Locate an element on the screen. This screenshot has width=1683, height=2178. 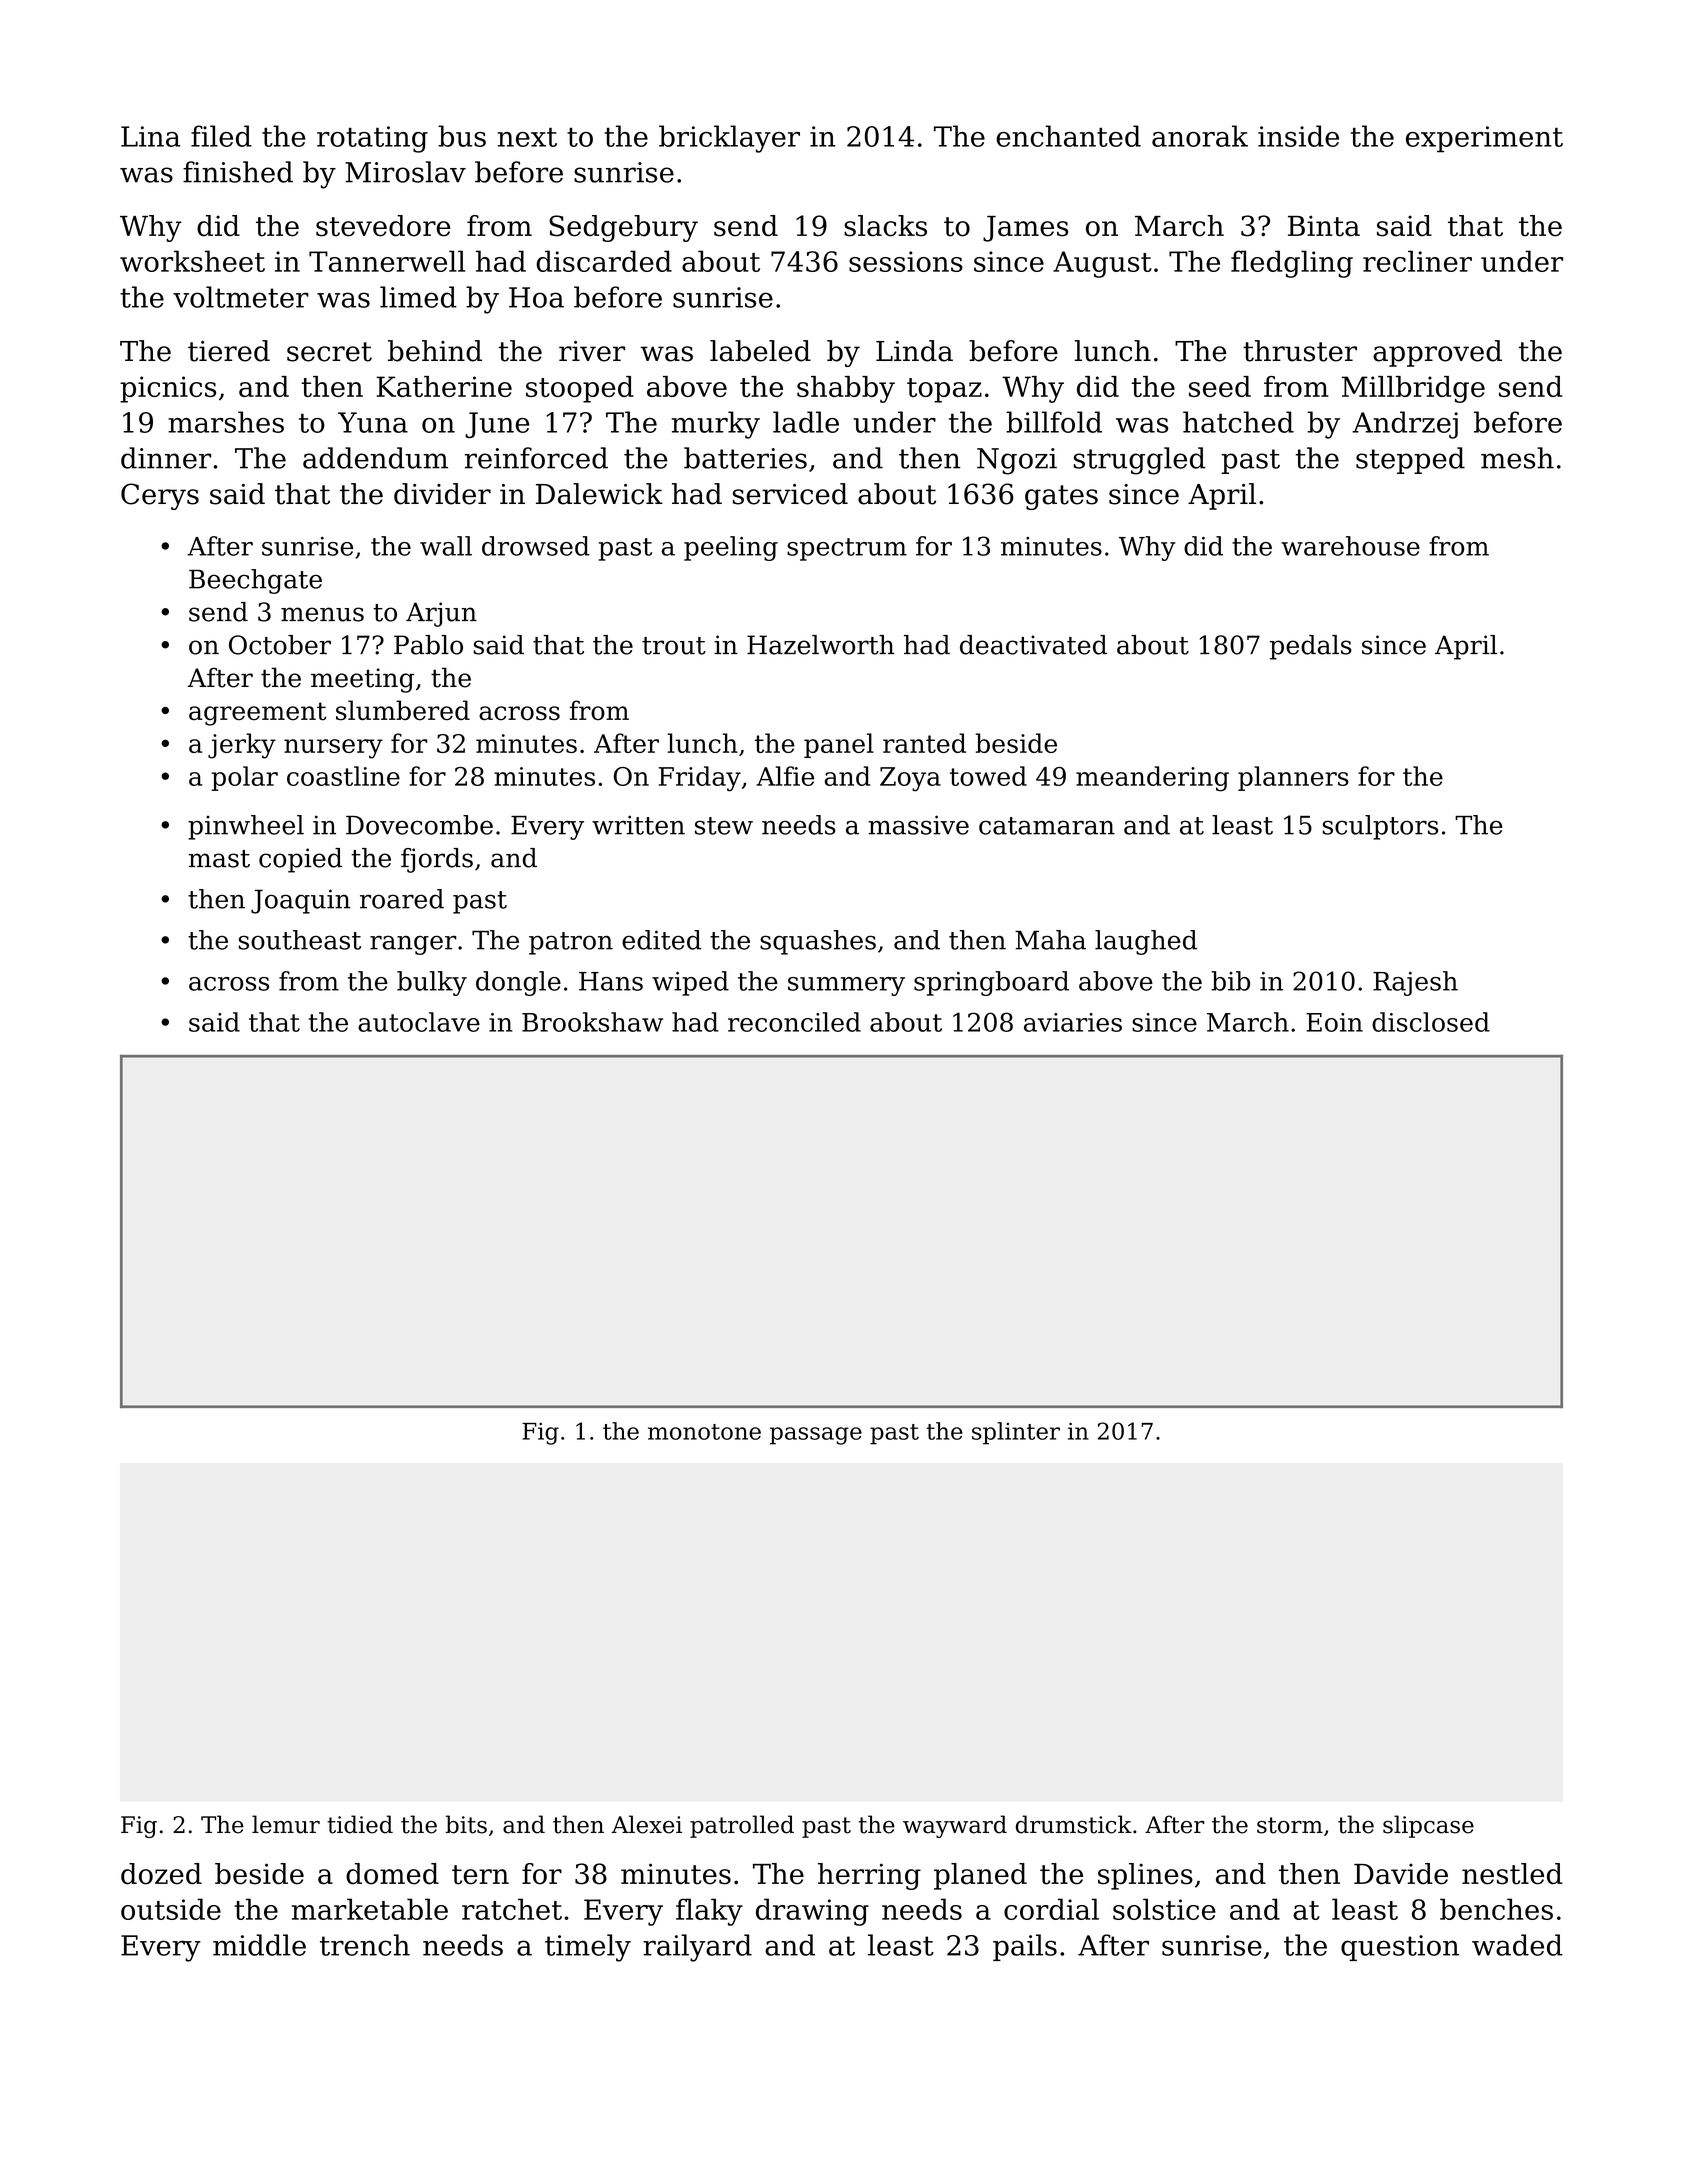
worksheet is located at coordinates (192, 261).
